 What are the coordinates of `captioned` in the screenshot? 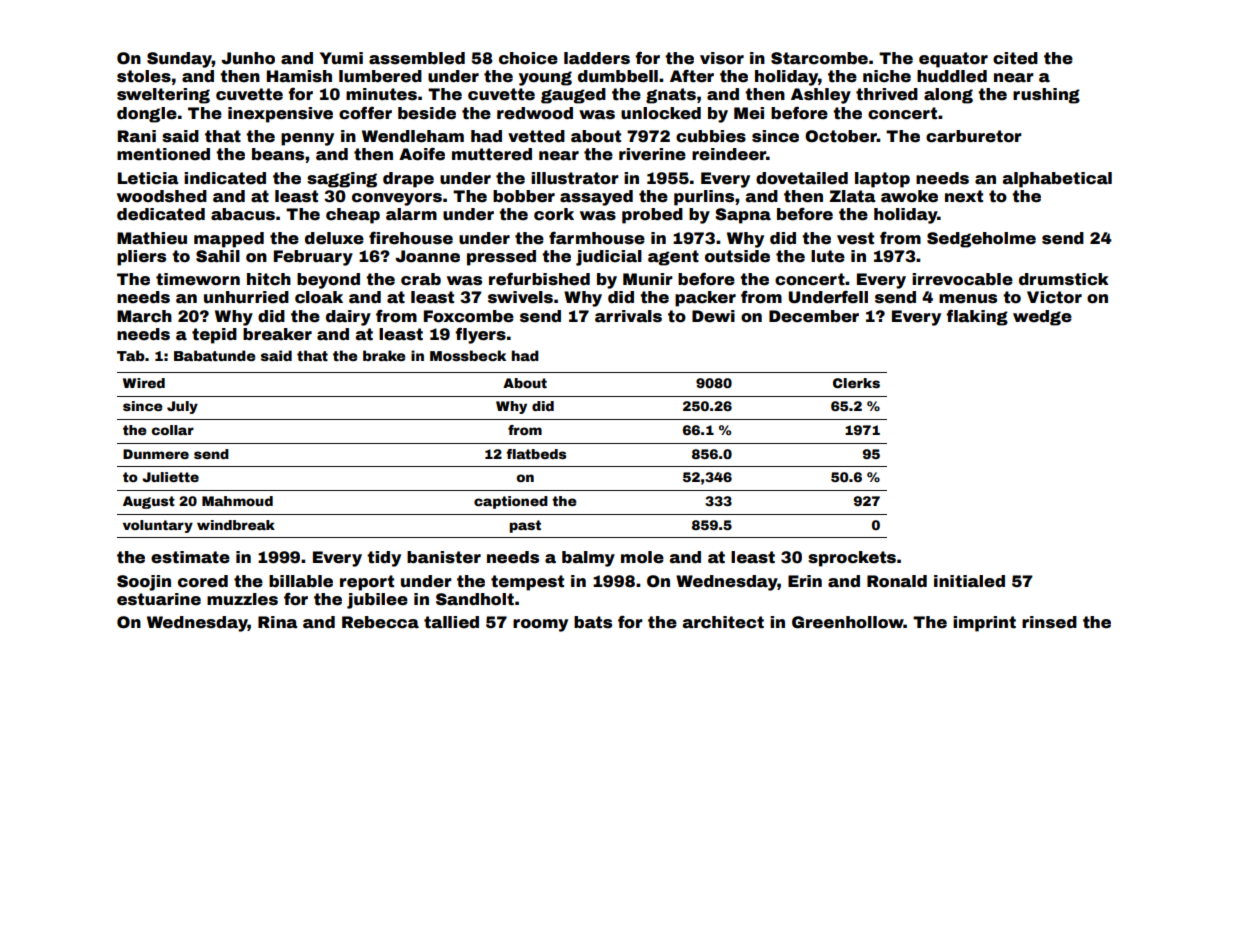 It's located at (511, 502).
